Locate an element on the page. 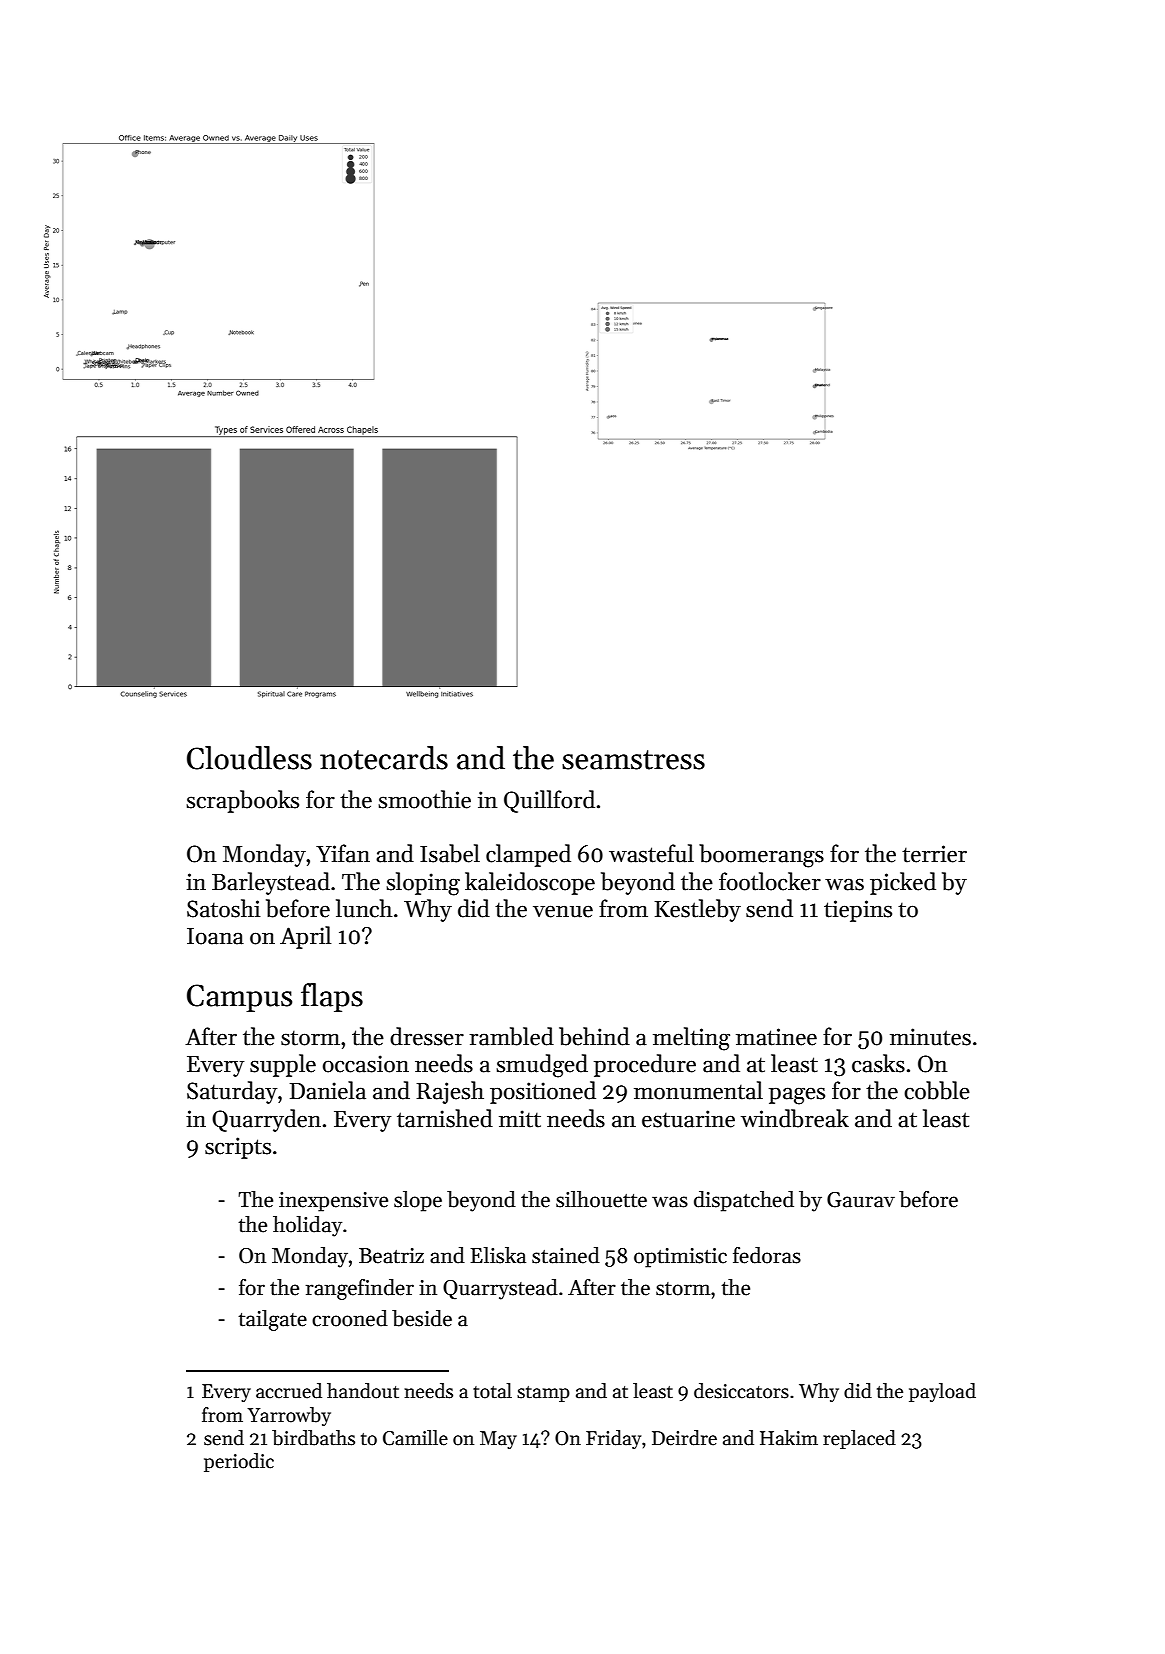  flaps is located at coordinates (332, 997).
